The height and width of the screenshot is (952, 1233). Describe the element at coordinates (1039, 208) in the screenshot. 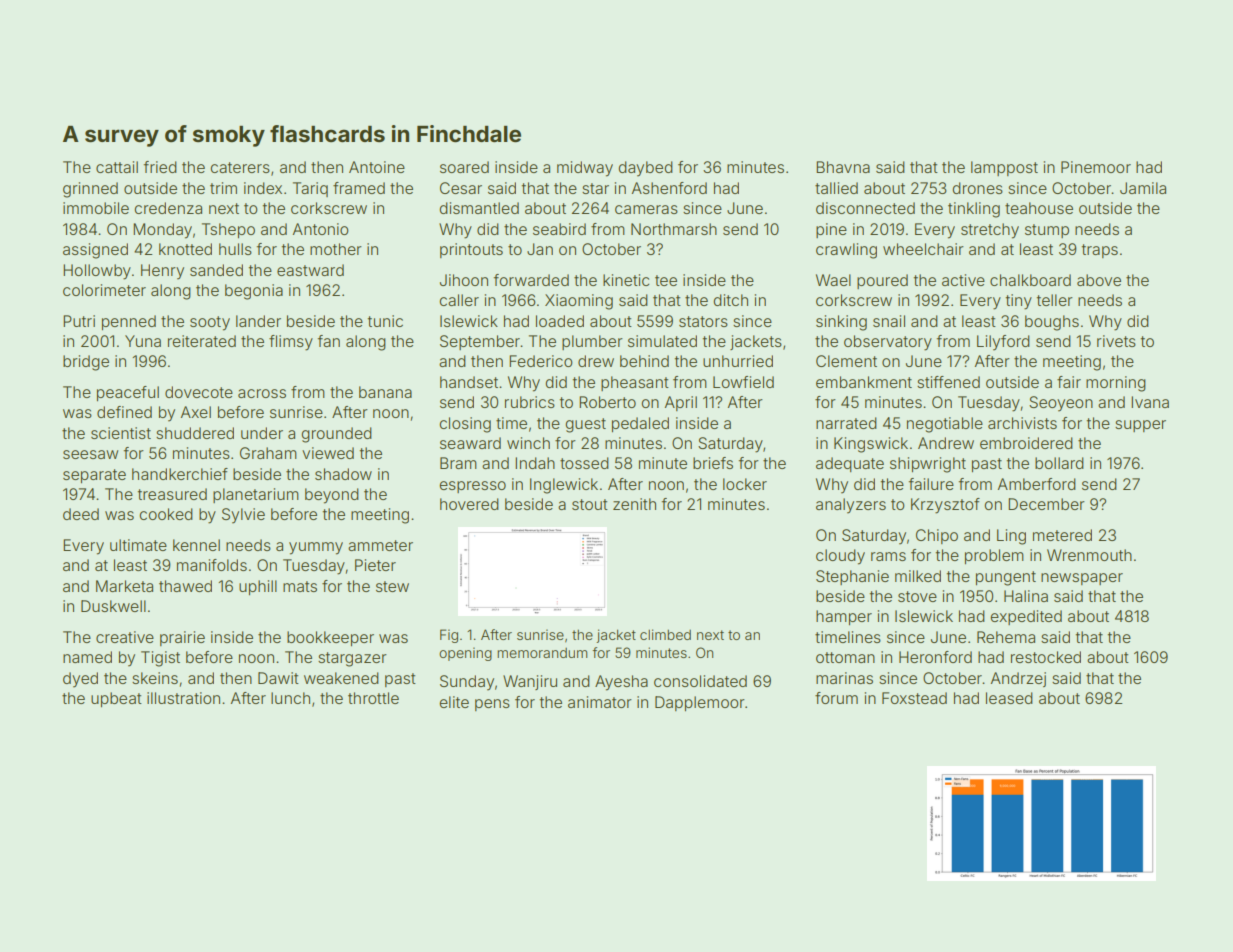

I see `teahouse` at that location.
